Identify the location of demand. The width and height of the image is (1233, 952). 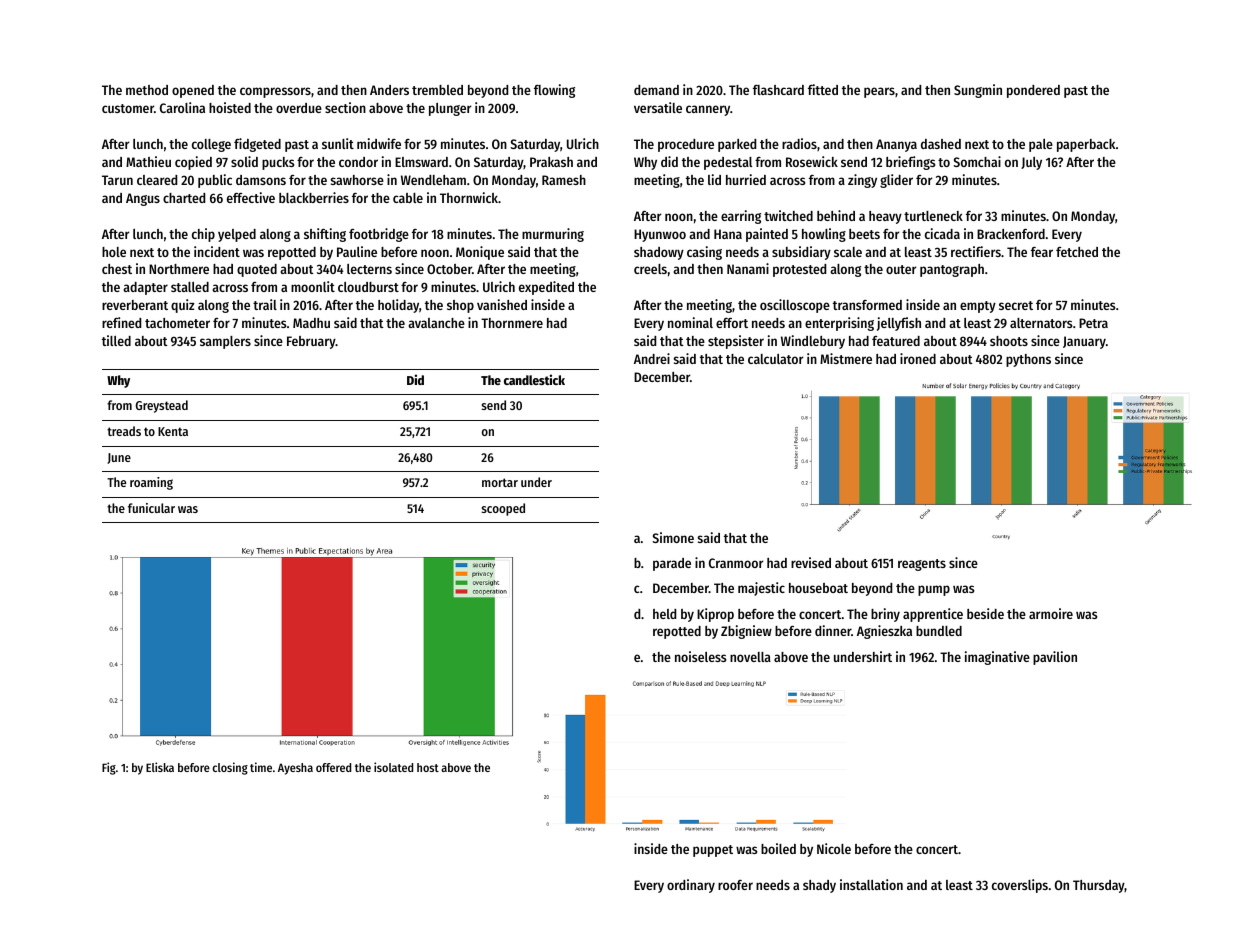
(656, 90).
